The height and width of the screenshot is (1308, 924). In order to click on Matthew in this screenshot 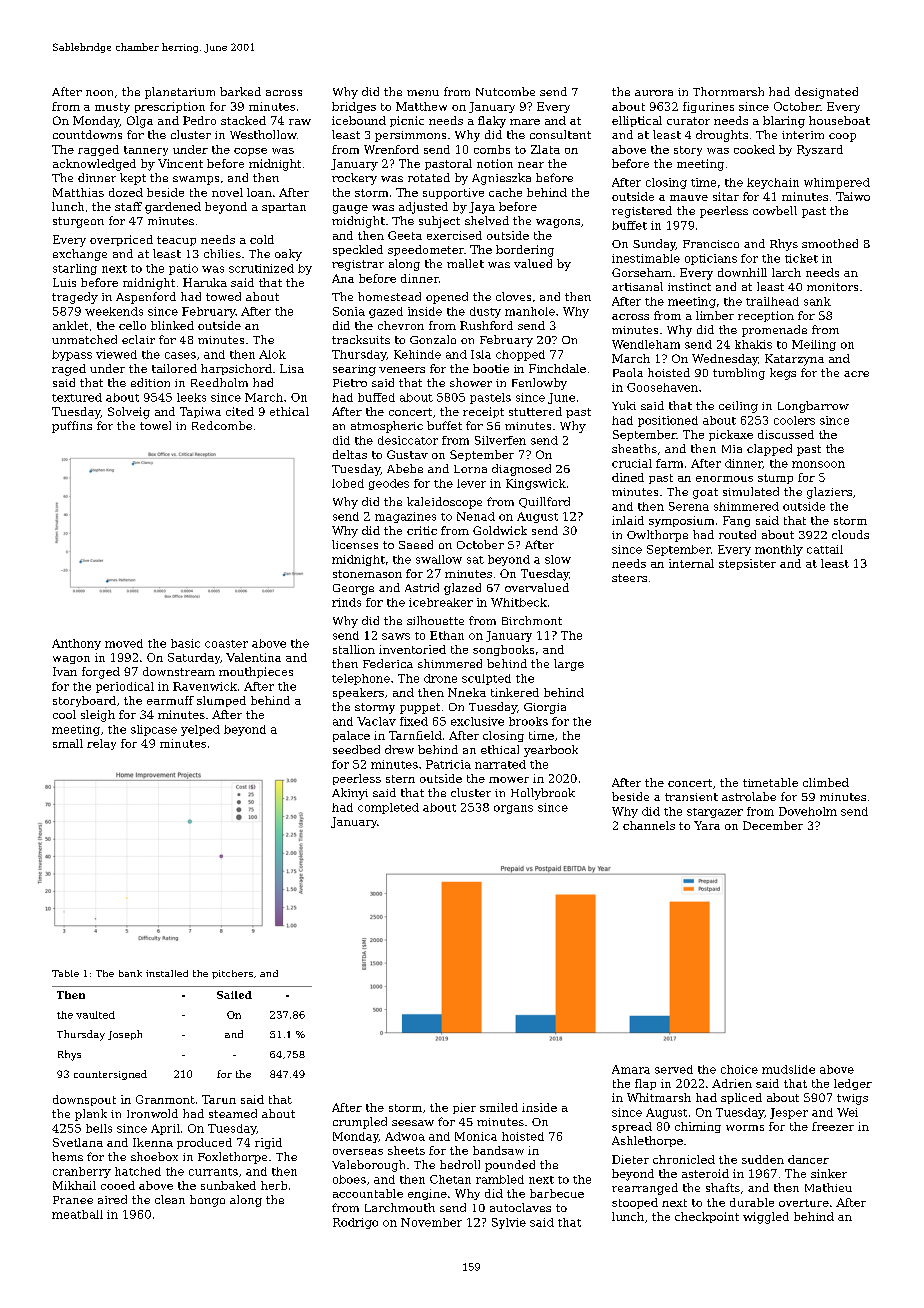, I will do `click(421, 106)`.
